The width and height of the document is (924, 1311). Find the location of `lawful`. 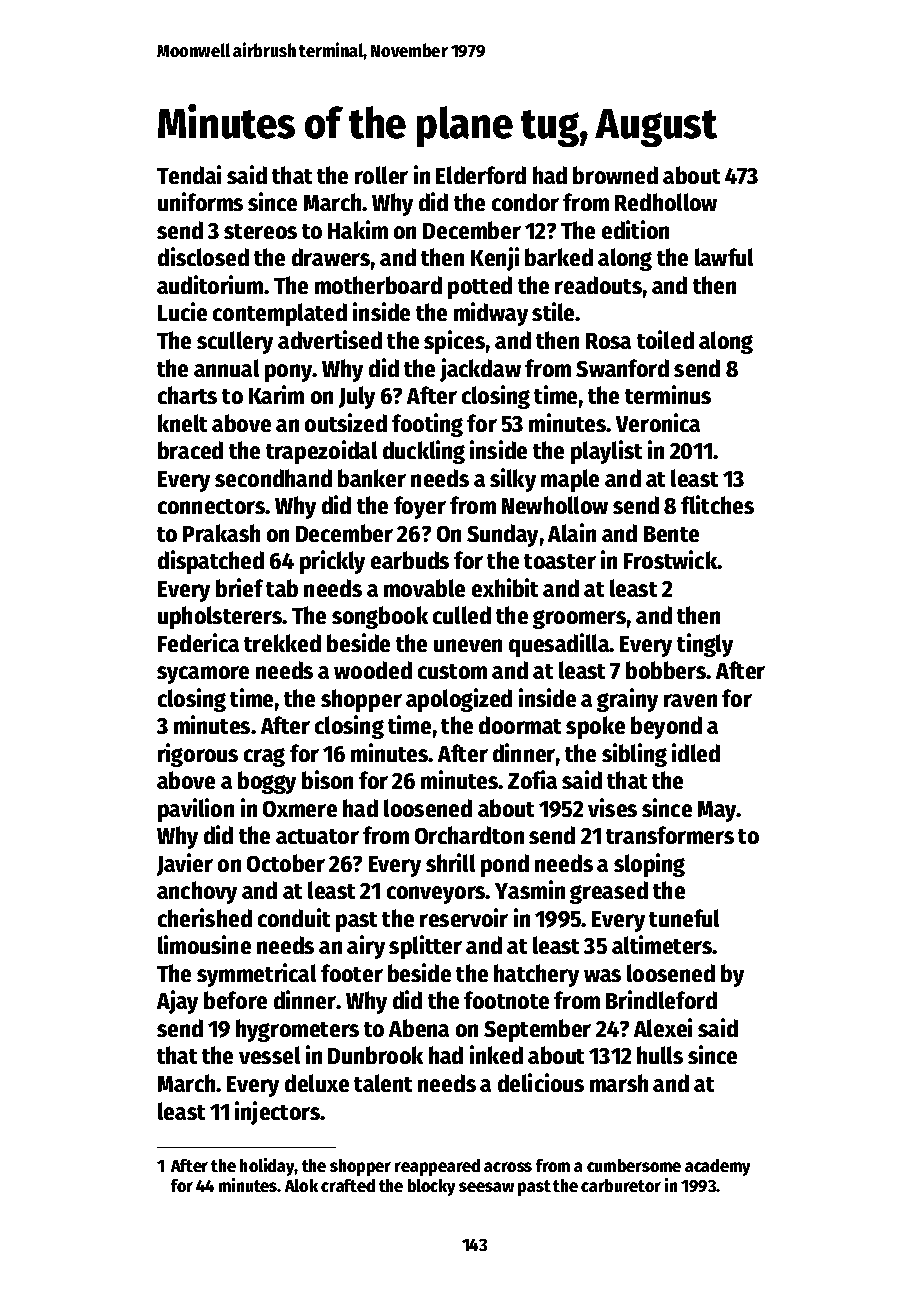

lawful is located at coordinates (724, 257).
